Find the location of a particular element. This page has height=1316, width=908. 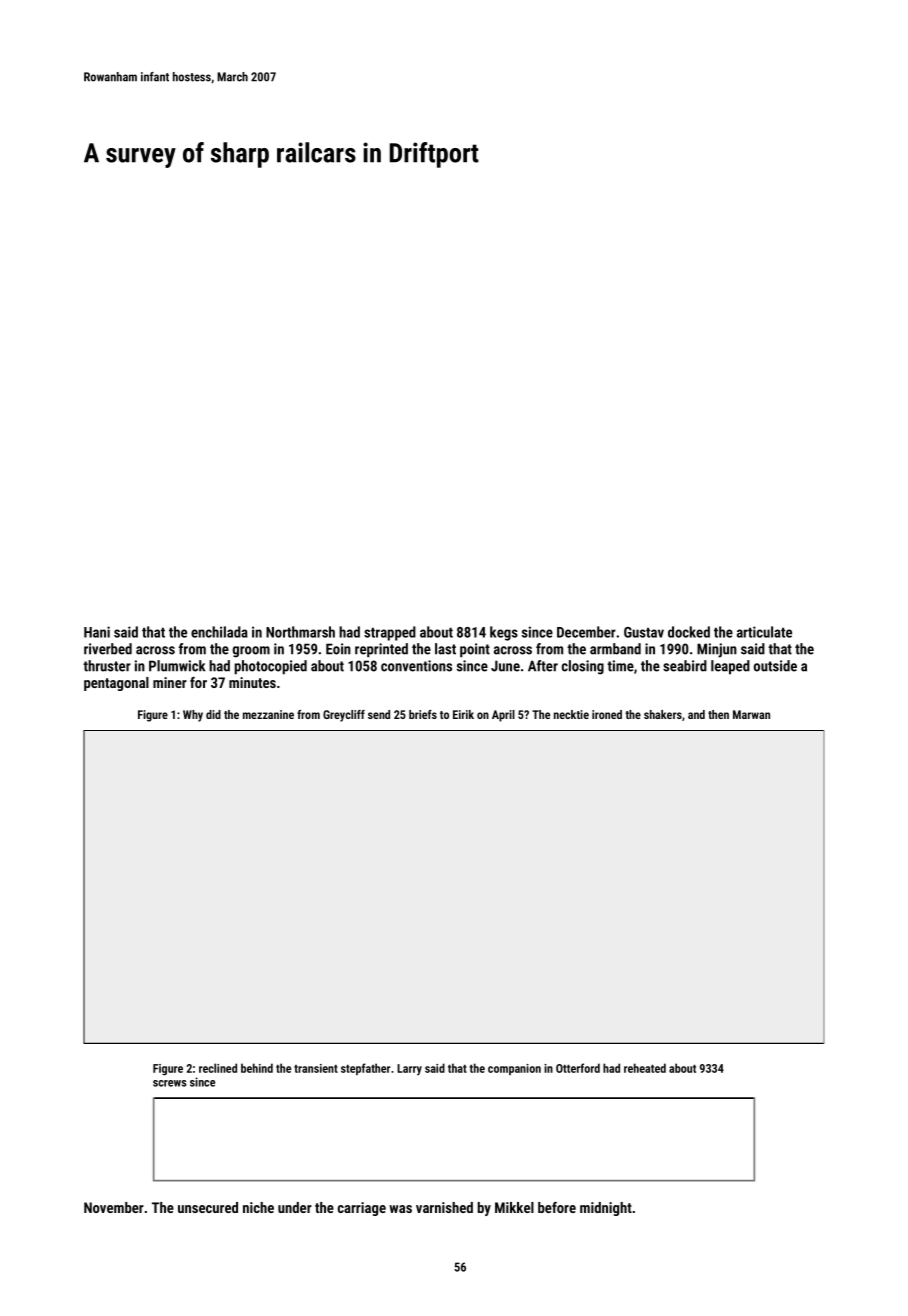

strapped is located at coordinates (390, 633).
